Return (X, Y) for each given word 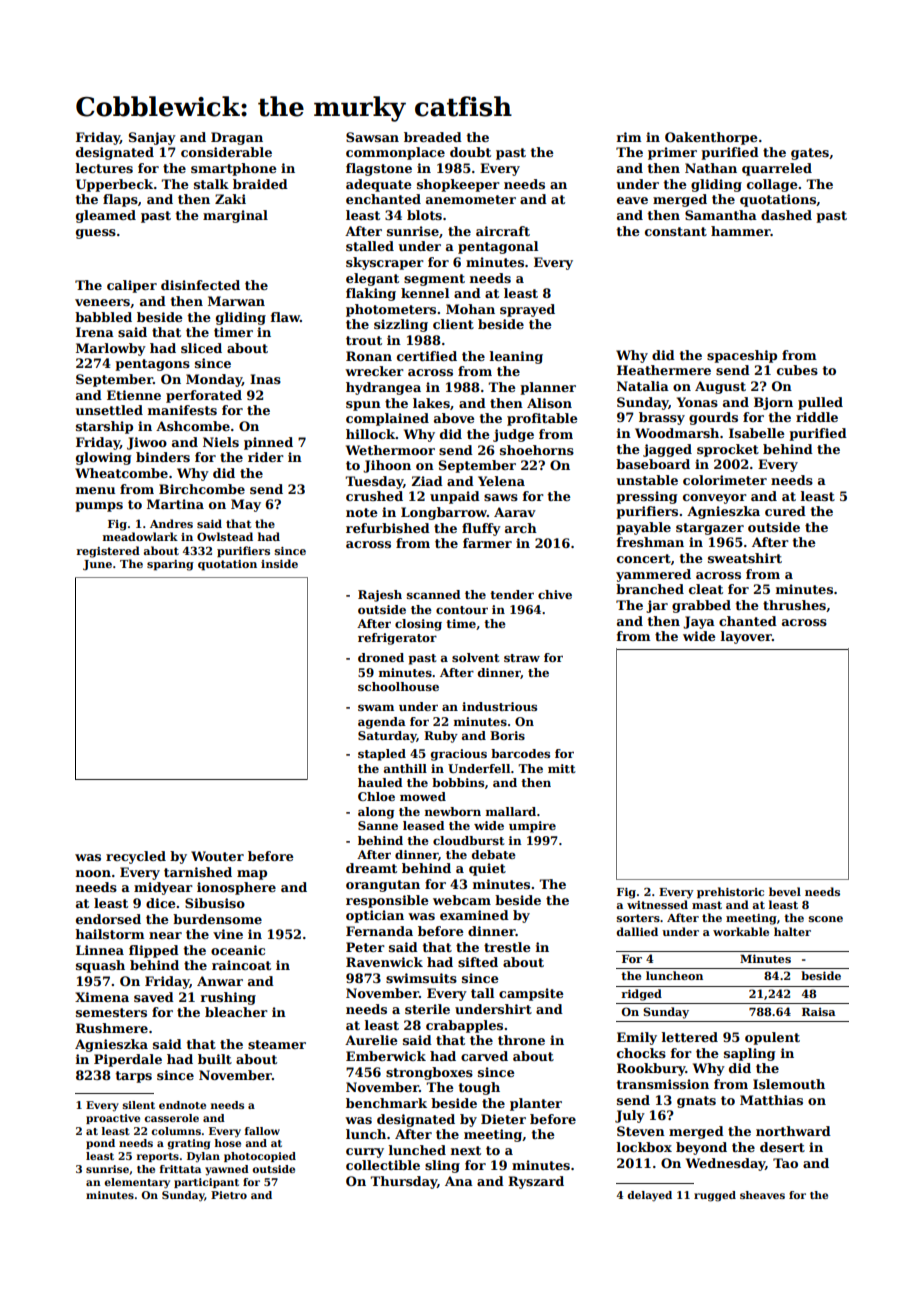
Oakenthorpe (711, 138)
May (246, 505)
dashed (786, 215)
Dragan (237, 138)
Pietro (229, 1195)
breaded (433, 137)
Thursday (403, 1182)
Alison (549, 403)
